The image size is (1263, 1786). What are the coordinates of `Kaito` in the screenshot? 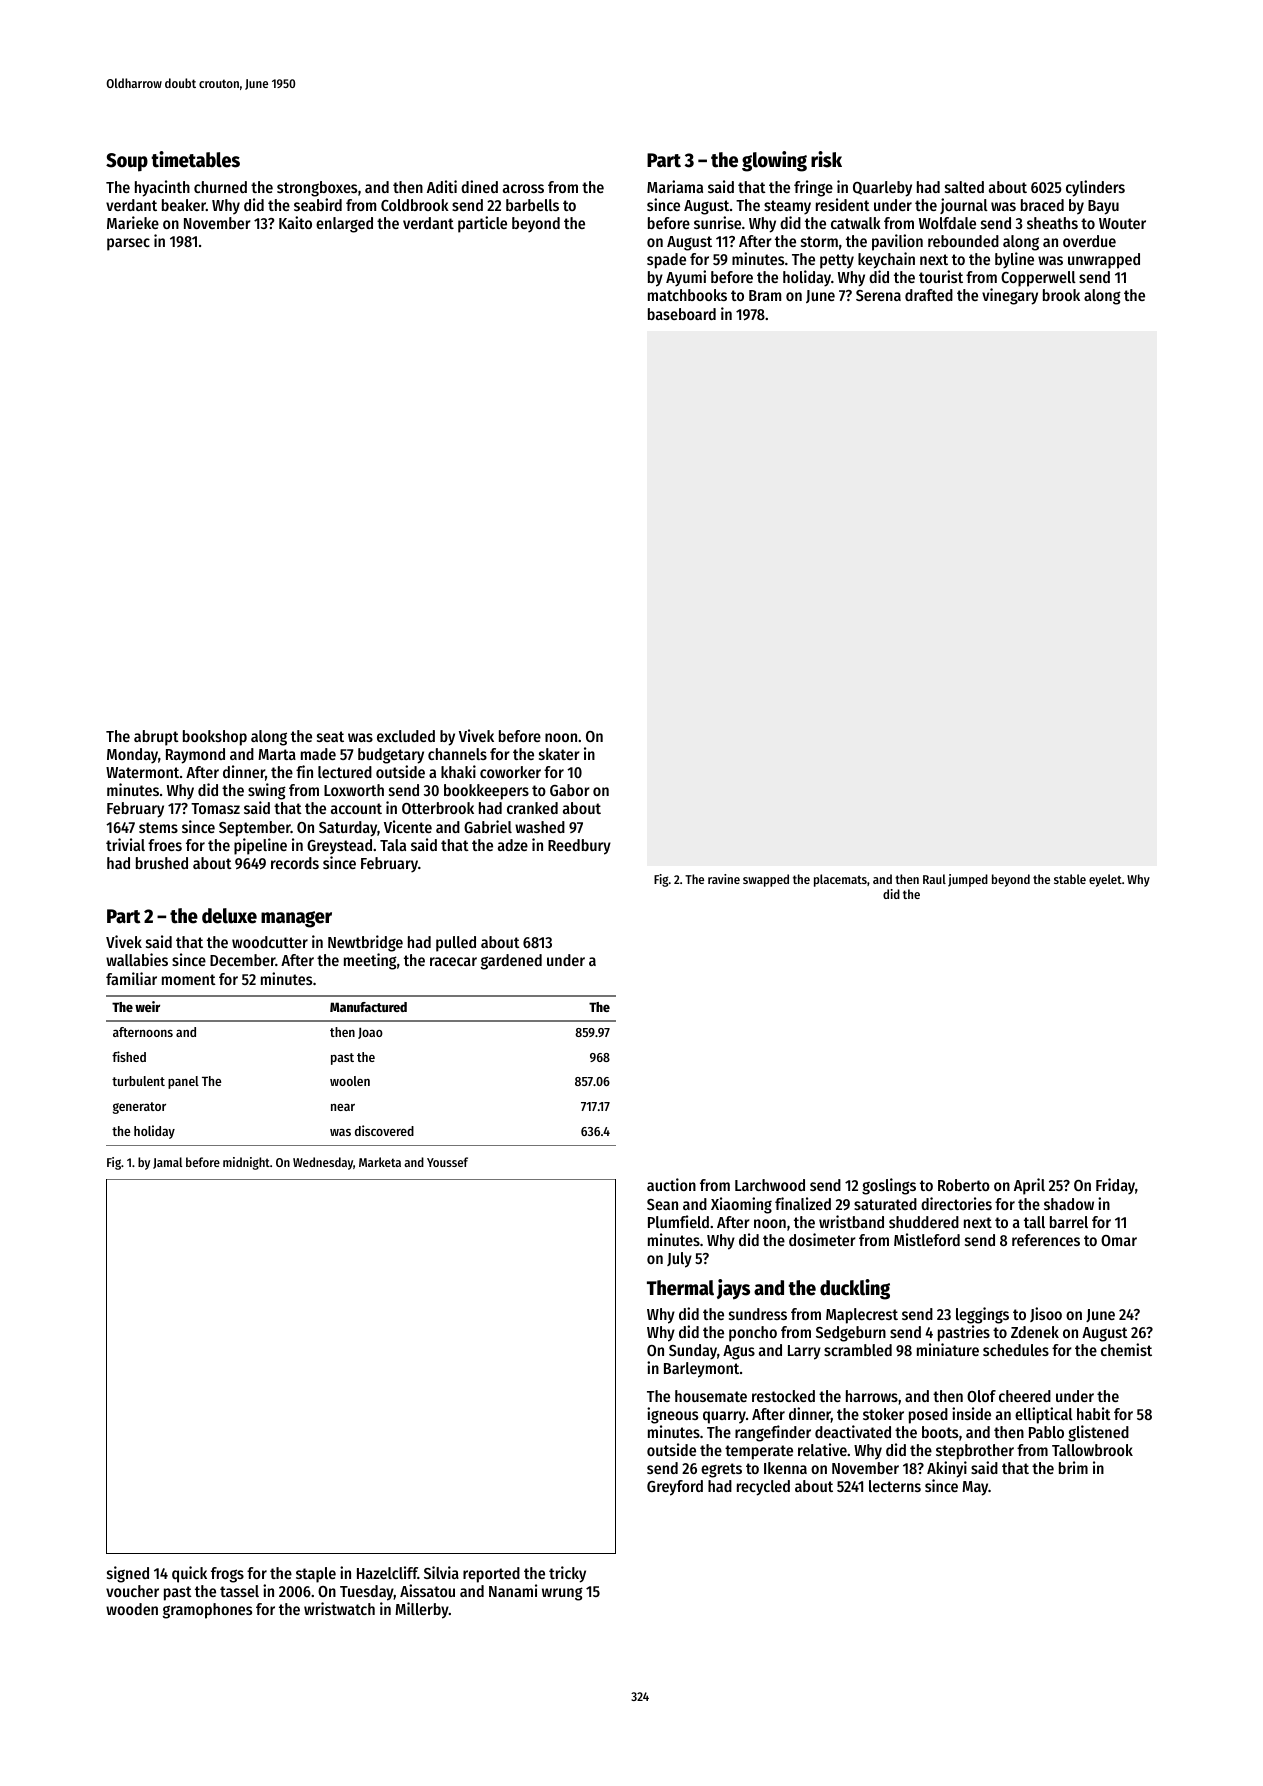 It's located at (295, 222).
